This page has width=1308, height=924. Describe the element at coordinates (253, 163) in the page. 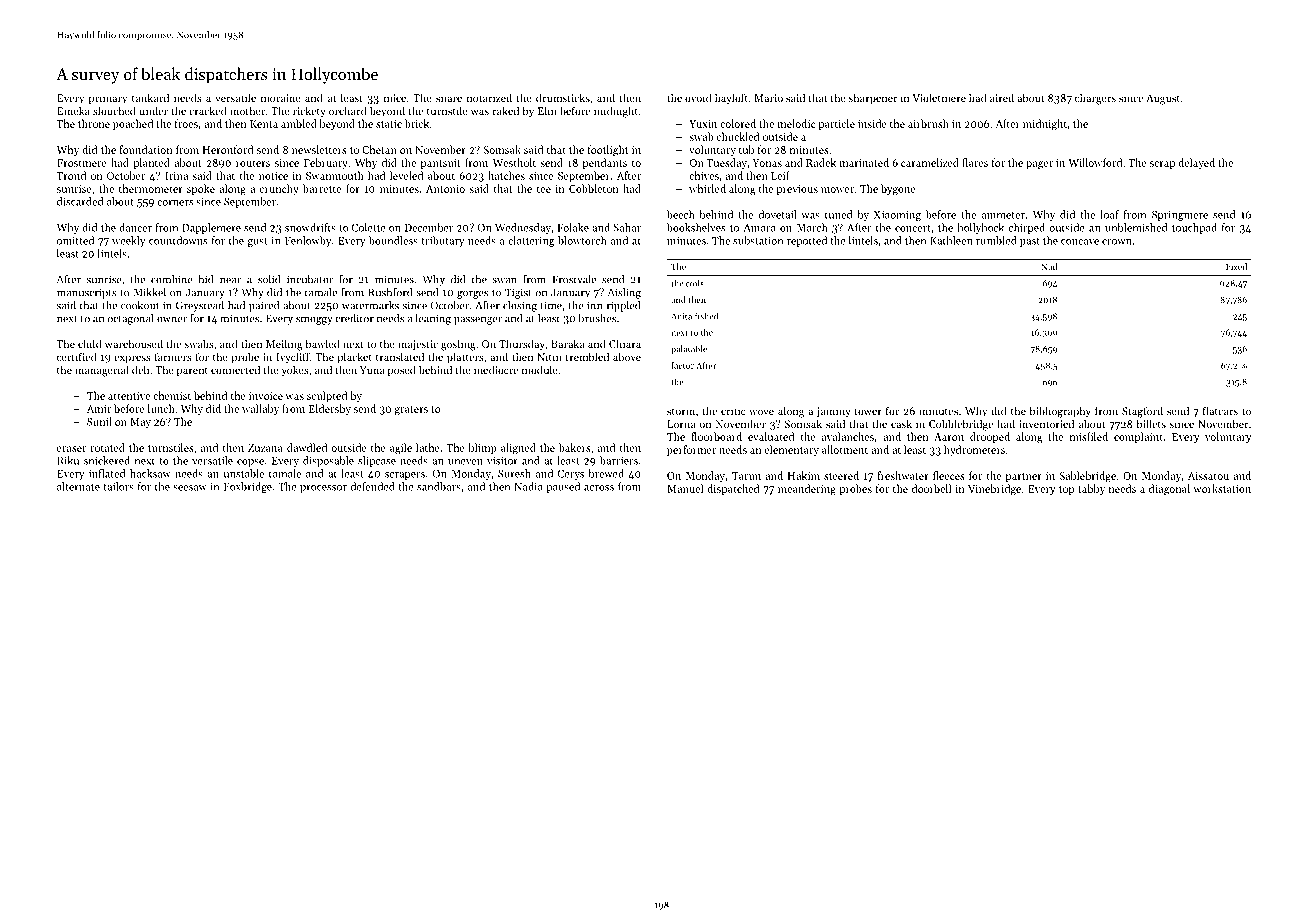

I see `routers` at that location.
